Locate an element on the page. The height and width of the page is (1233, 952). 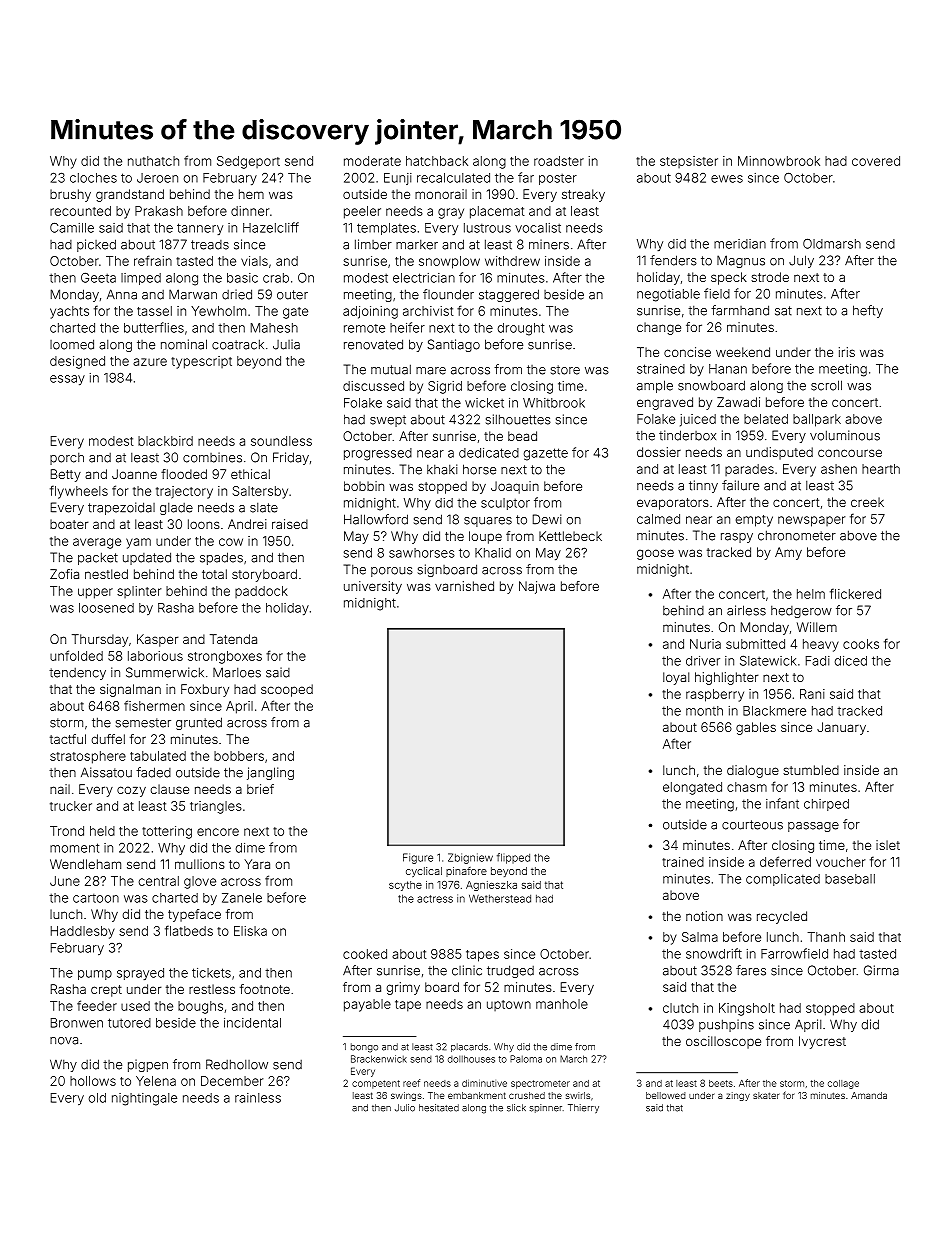
encore is located at coordinates (218, 832).
